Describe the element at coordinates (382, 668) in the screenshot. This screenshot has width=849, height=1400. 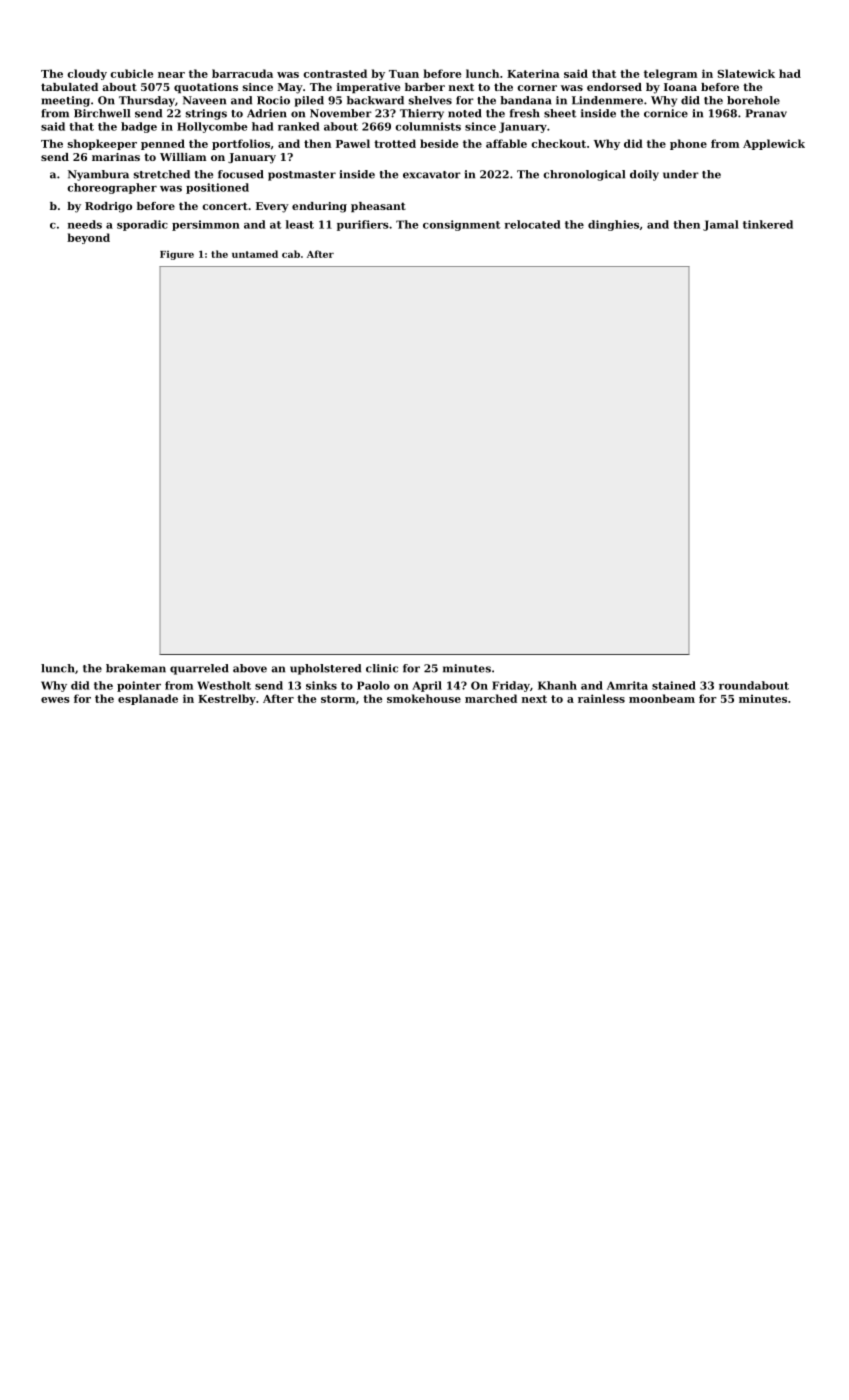
I see `clinic` at that location.
